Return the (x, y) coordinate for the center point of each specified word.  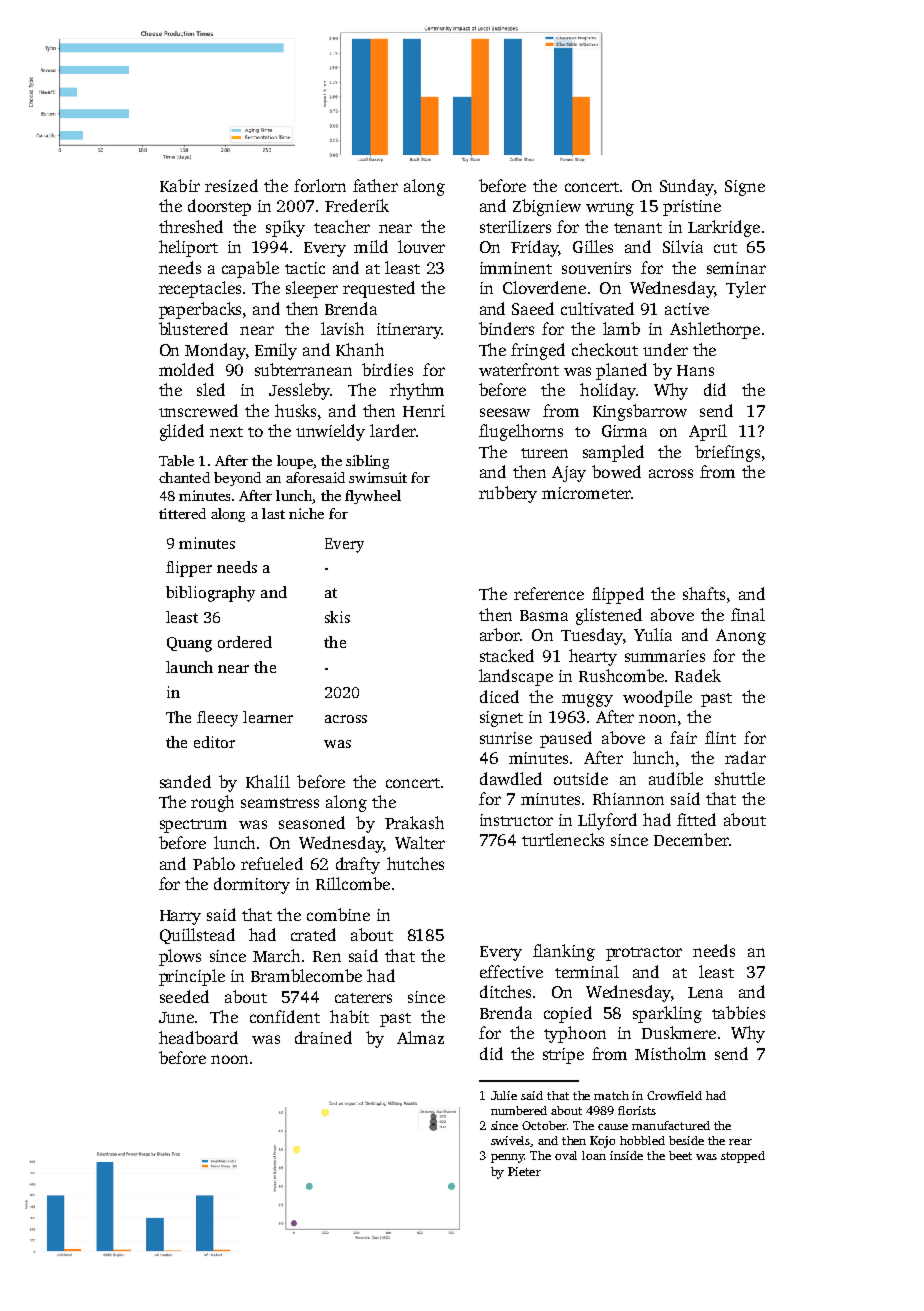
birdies (387, 369)
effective (511, 971)
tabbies (738, 1012)
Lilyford (607, 821)
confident (285, 1016)
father (375, 185)
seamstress (280, 803)
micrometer (586, 493)
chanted (184, 477)
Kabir (180, 185)
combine (338, 914)
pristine (692, 208)
